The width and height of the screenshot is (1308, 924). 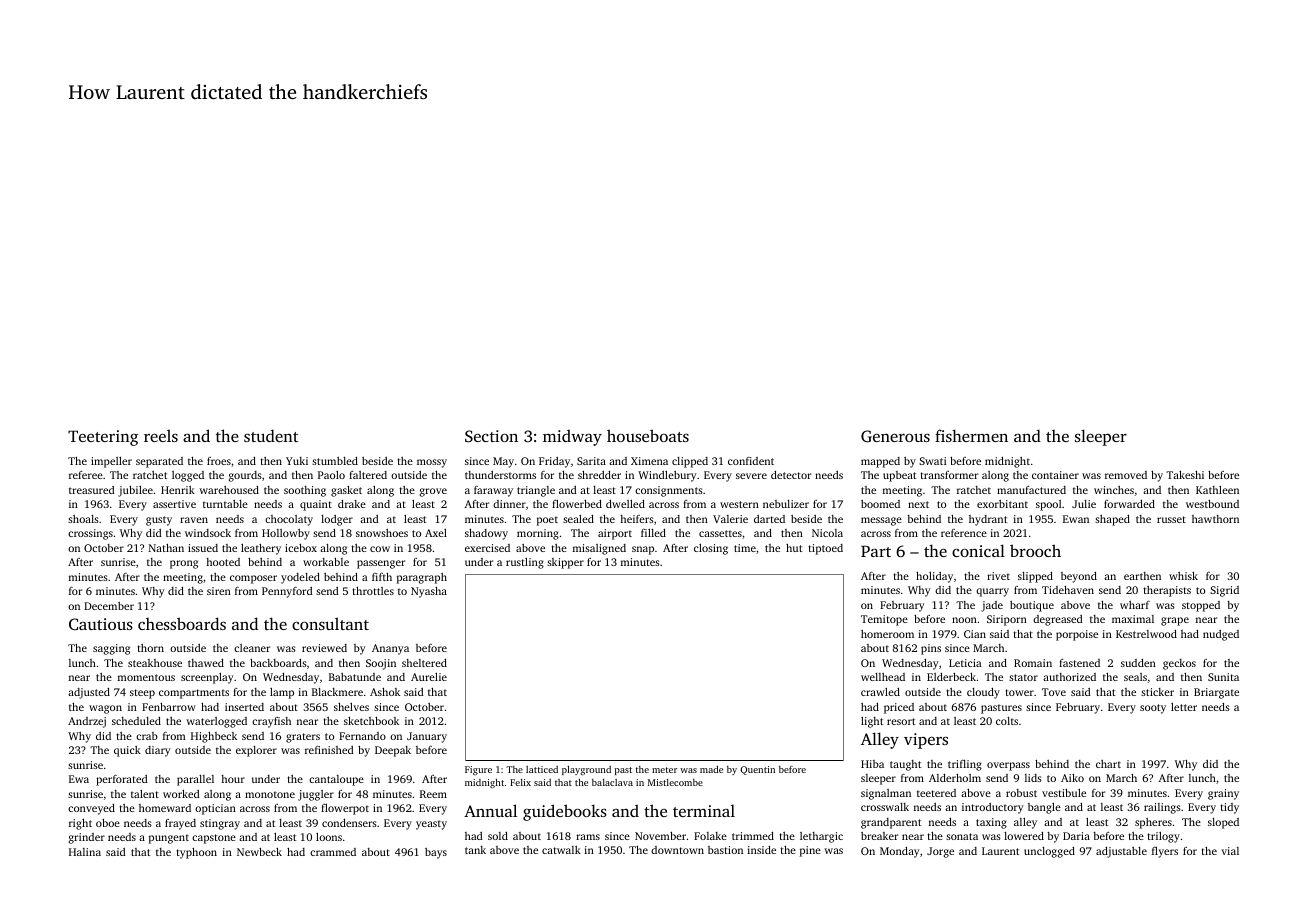 I want to click on holiday, so click(x=934, y=577).
